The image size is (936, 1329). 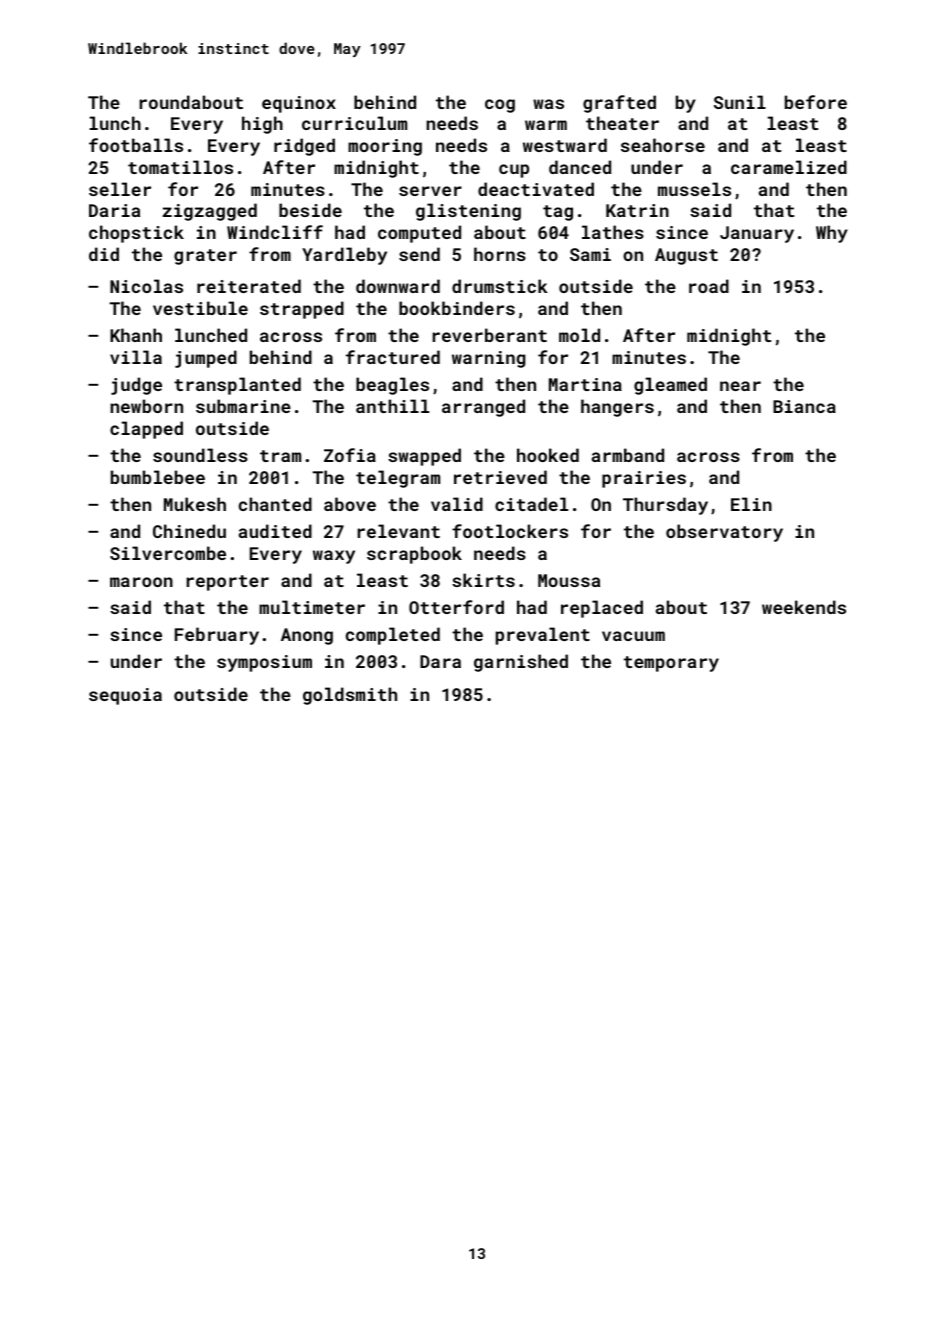 What do you see at coordinates (816, 102) in the screenshot?
I see `before` at bounding box center [816, 102].
